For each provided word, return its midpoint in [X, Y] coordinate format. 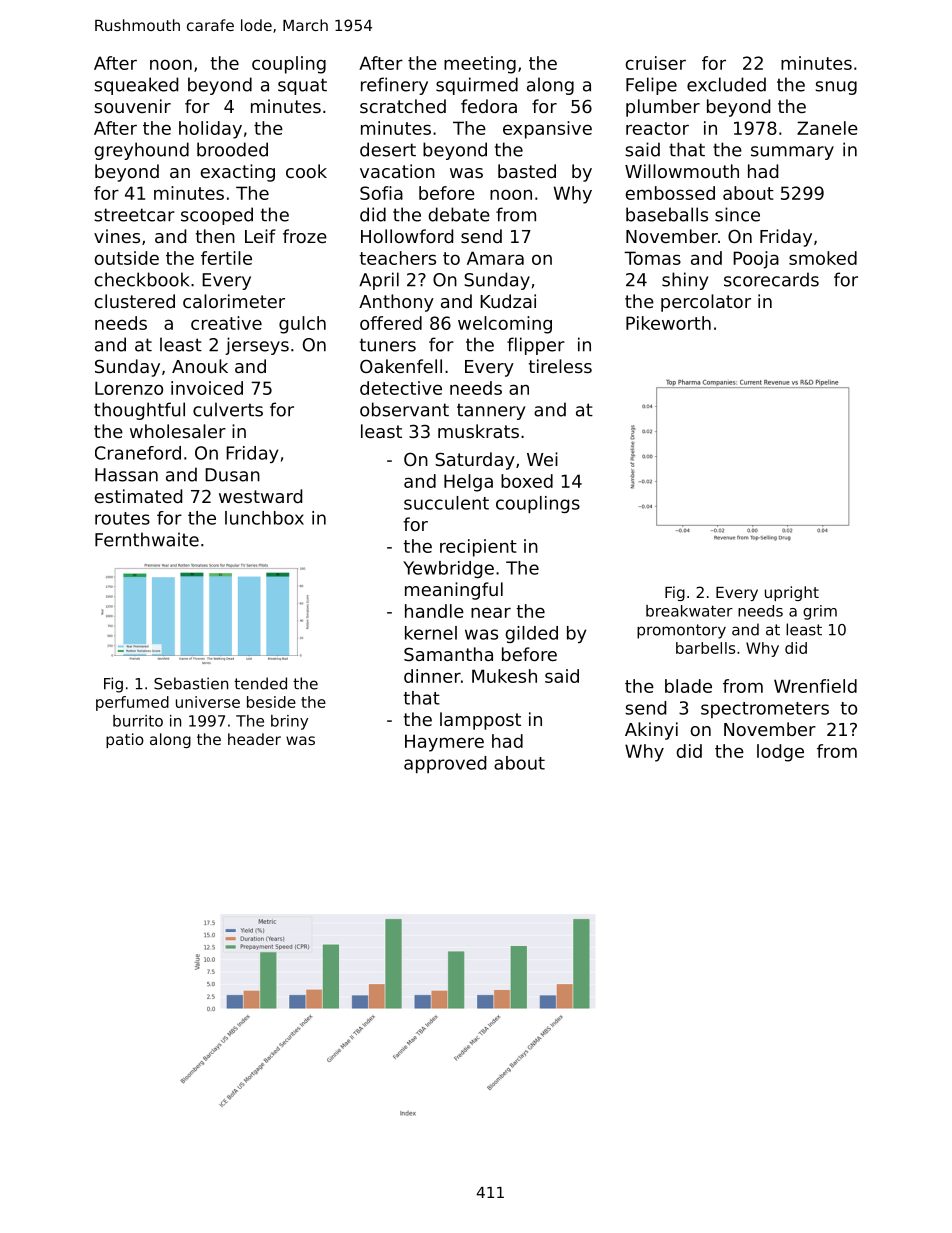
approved [445, 764]
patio [125, 740]
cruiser [656, 63]
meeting [480, 65]
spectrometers [765, 710]
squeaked [136, 86]
